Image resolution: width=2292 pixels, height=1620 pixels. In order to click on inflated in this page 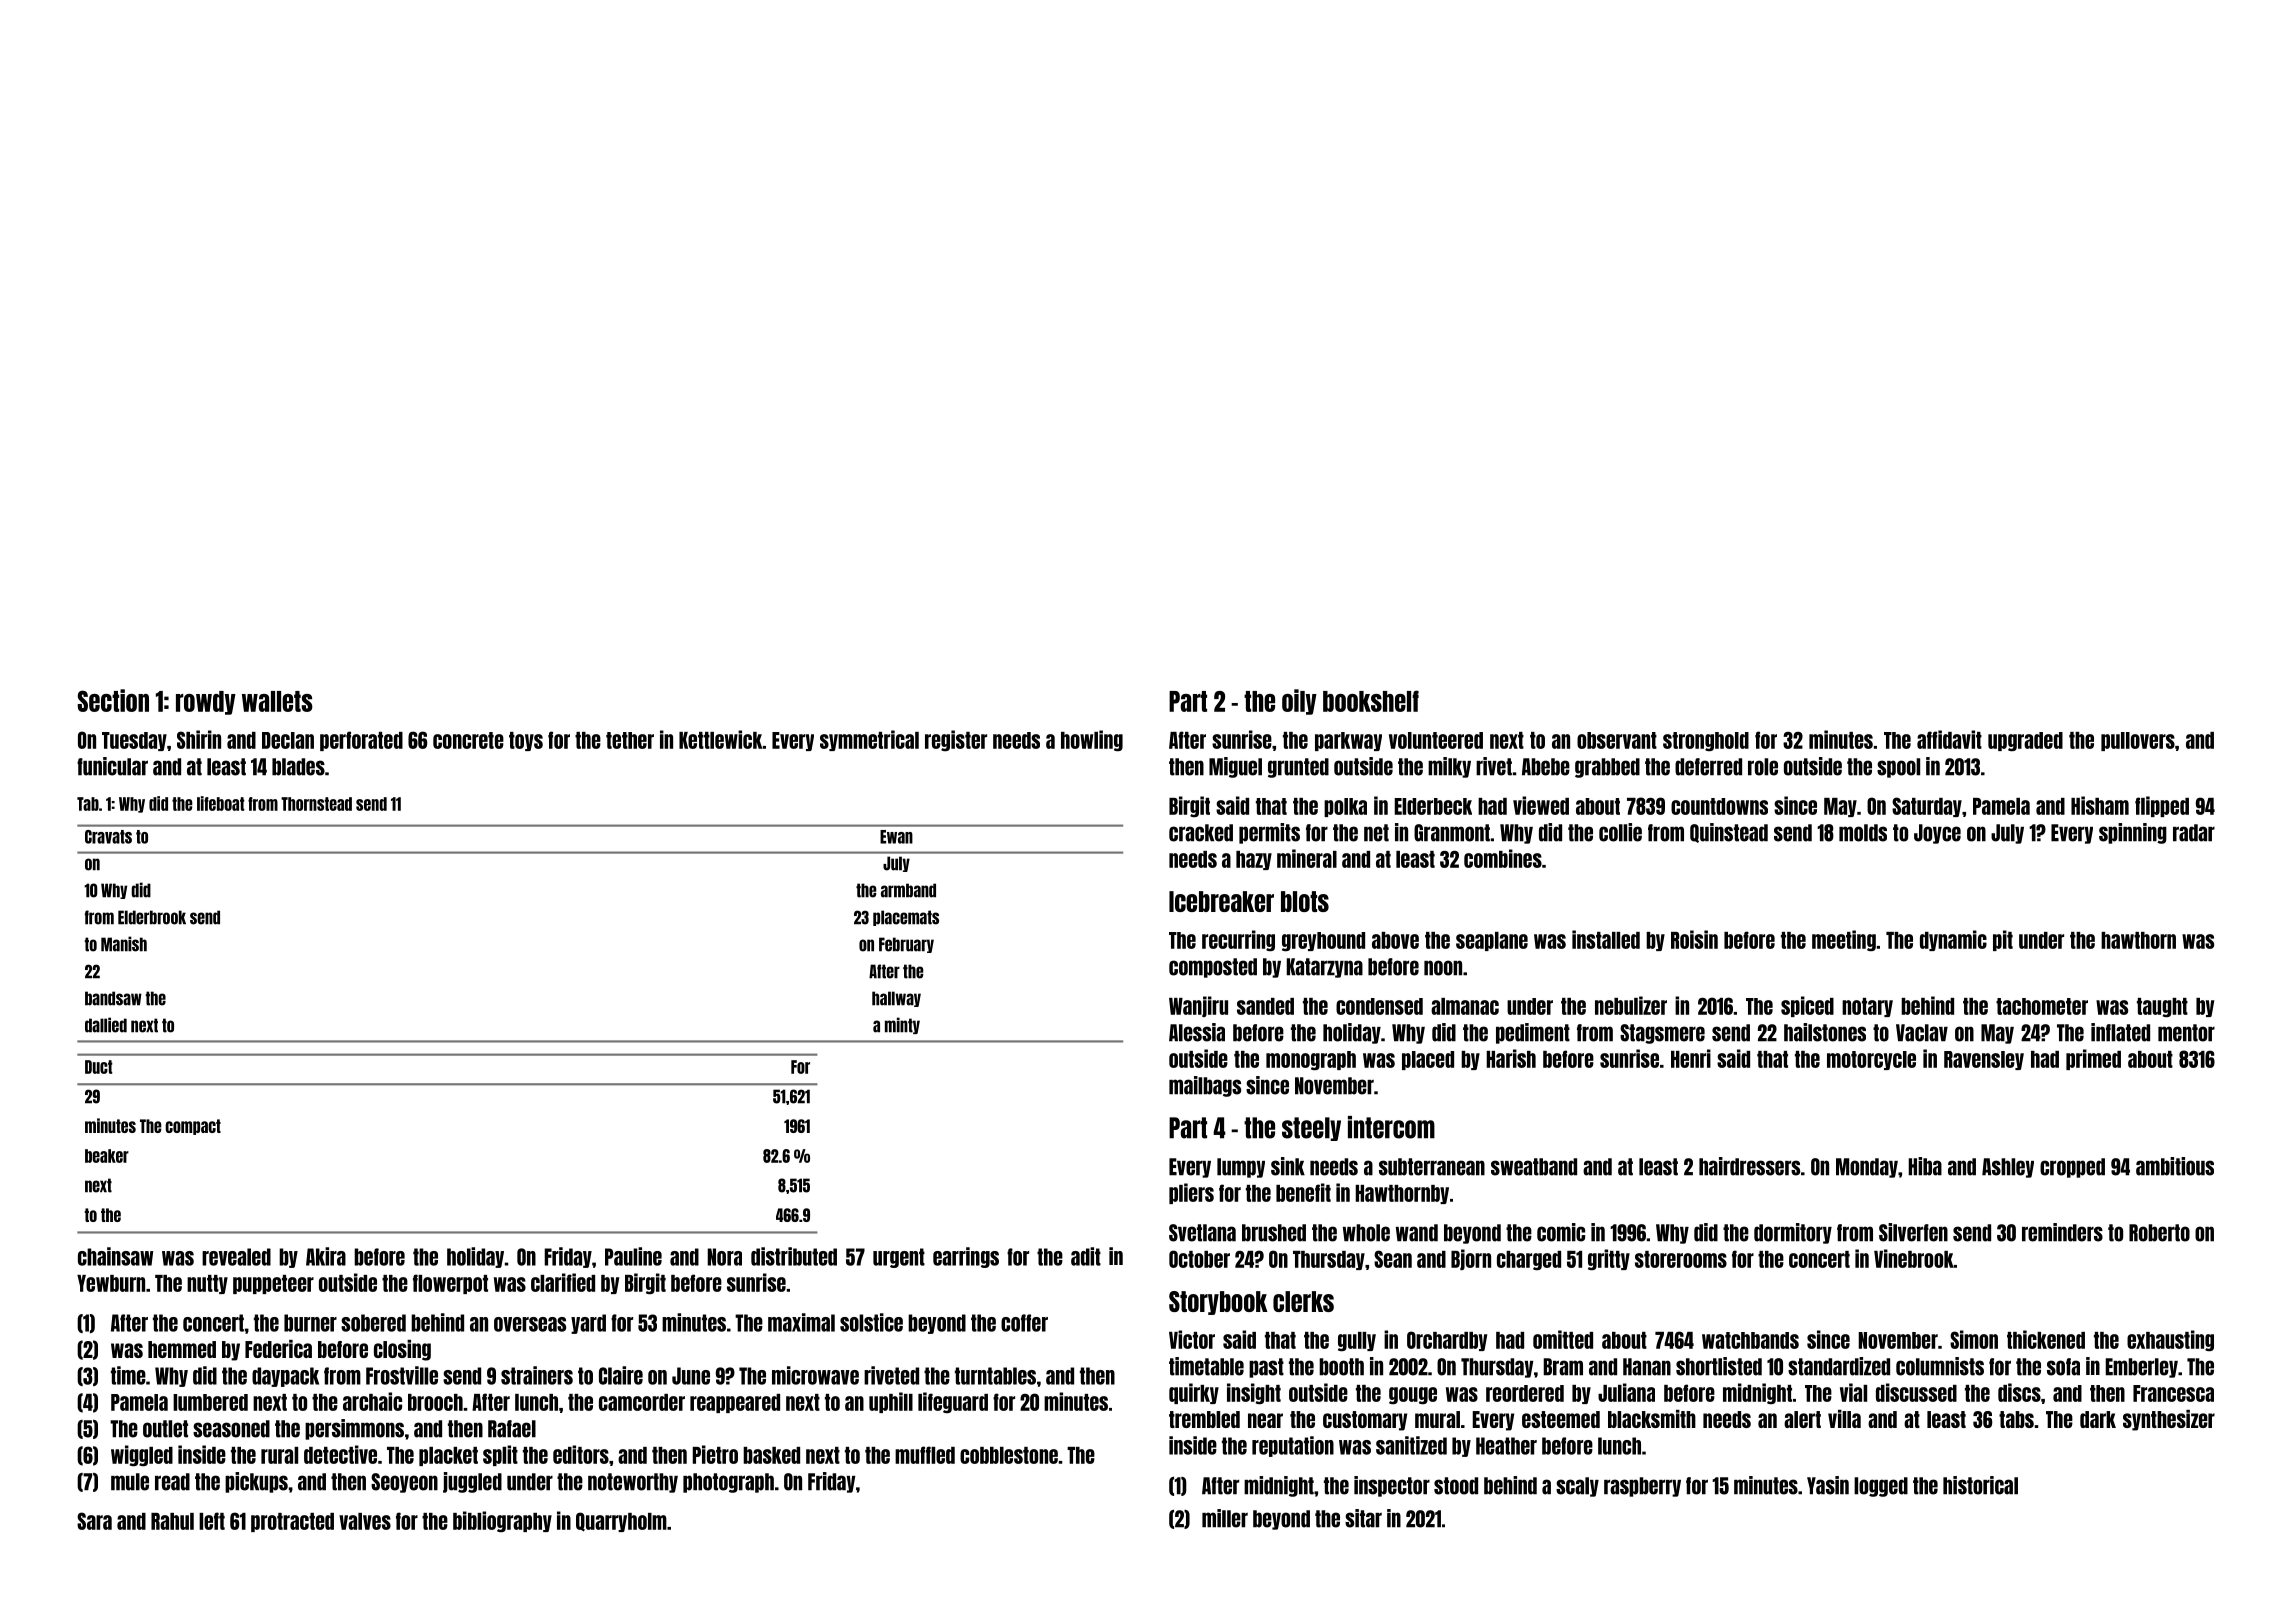, I will do `click(2120, 1032)`.
